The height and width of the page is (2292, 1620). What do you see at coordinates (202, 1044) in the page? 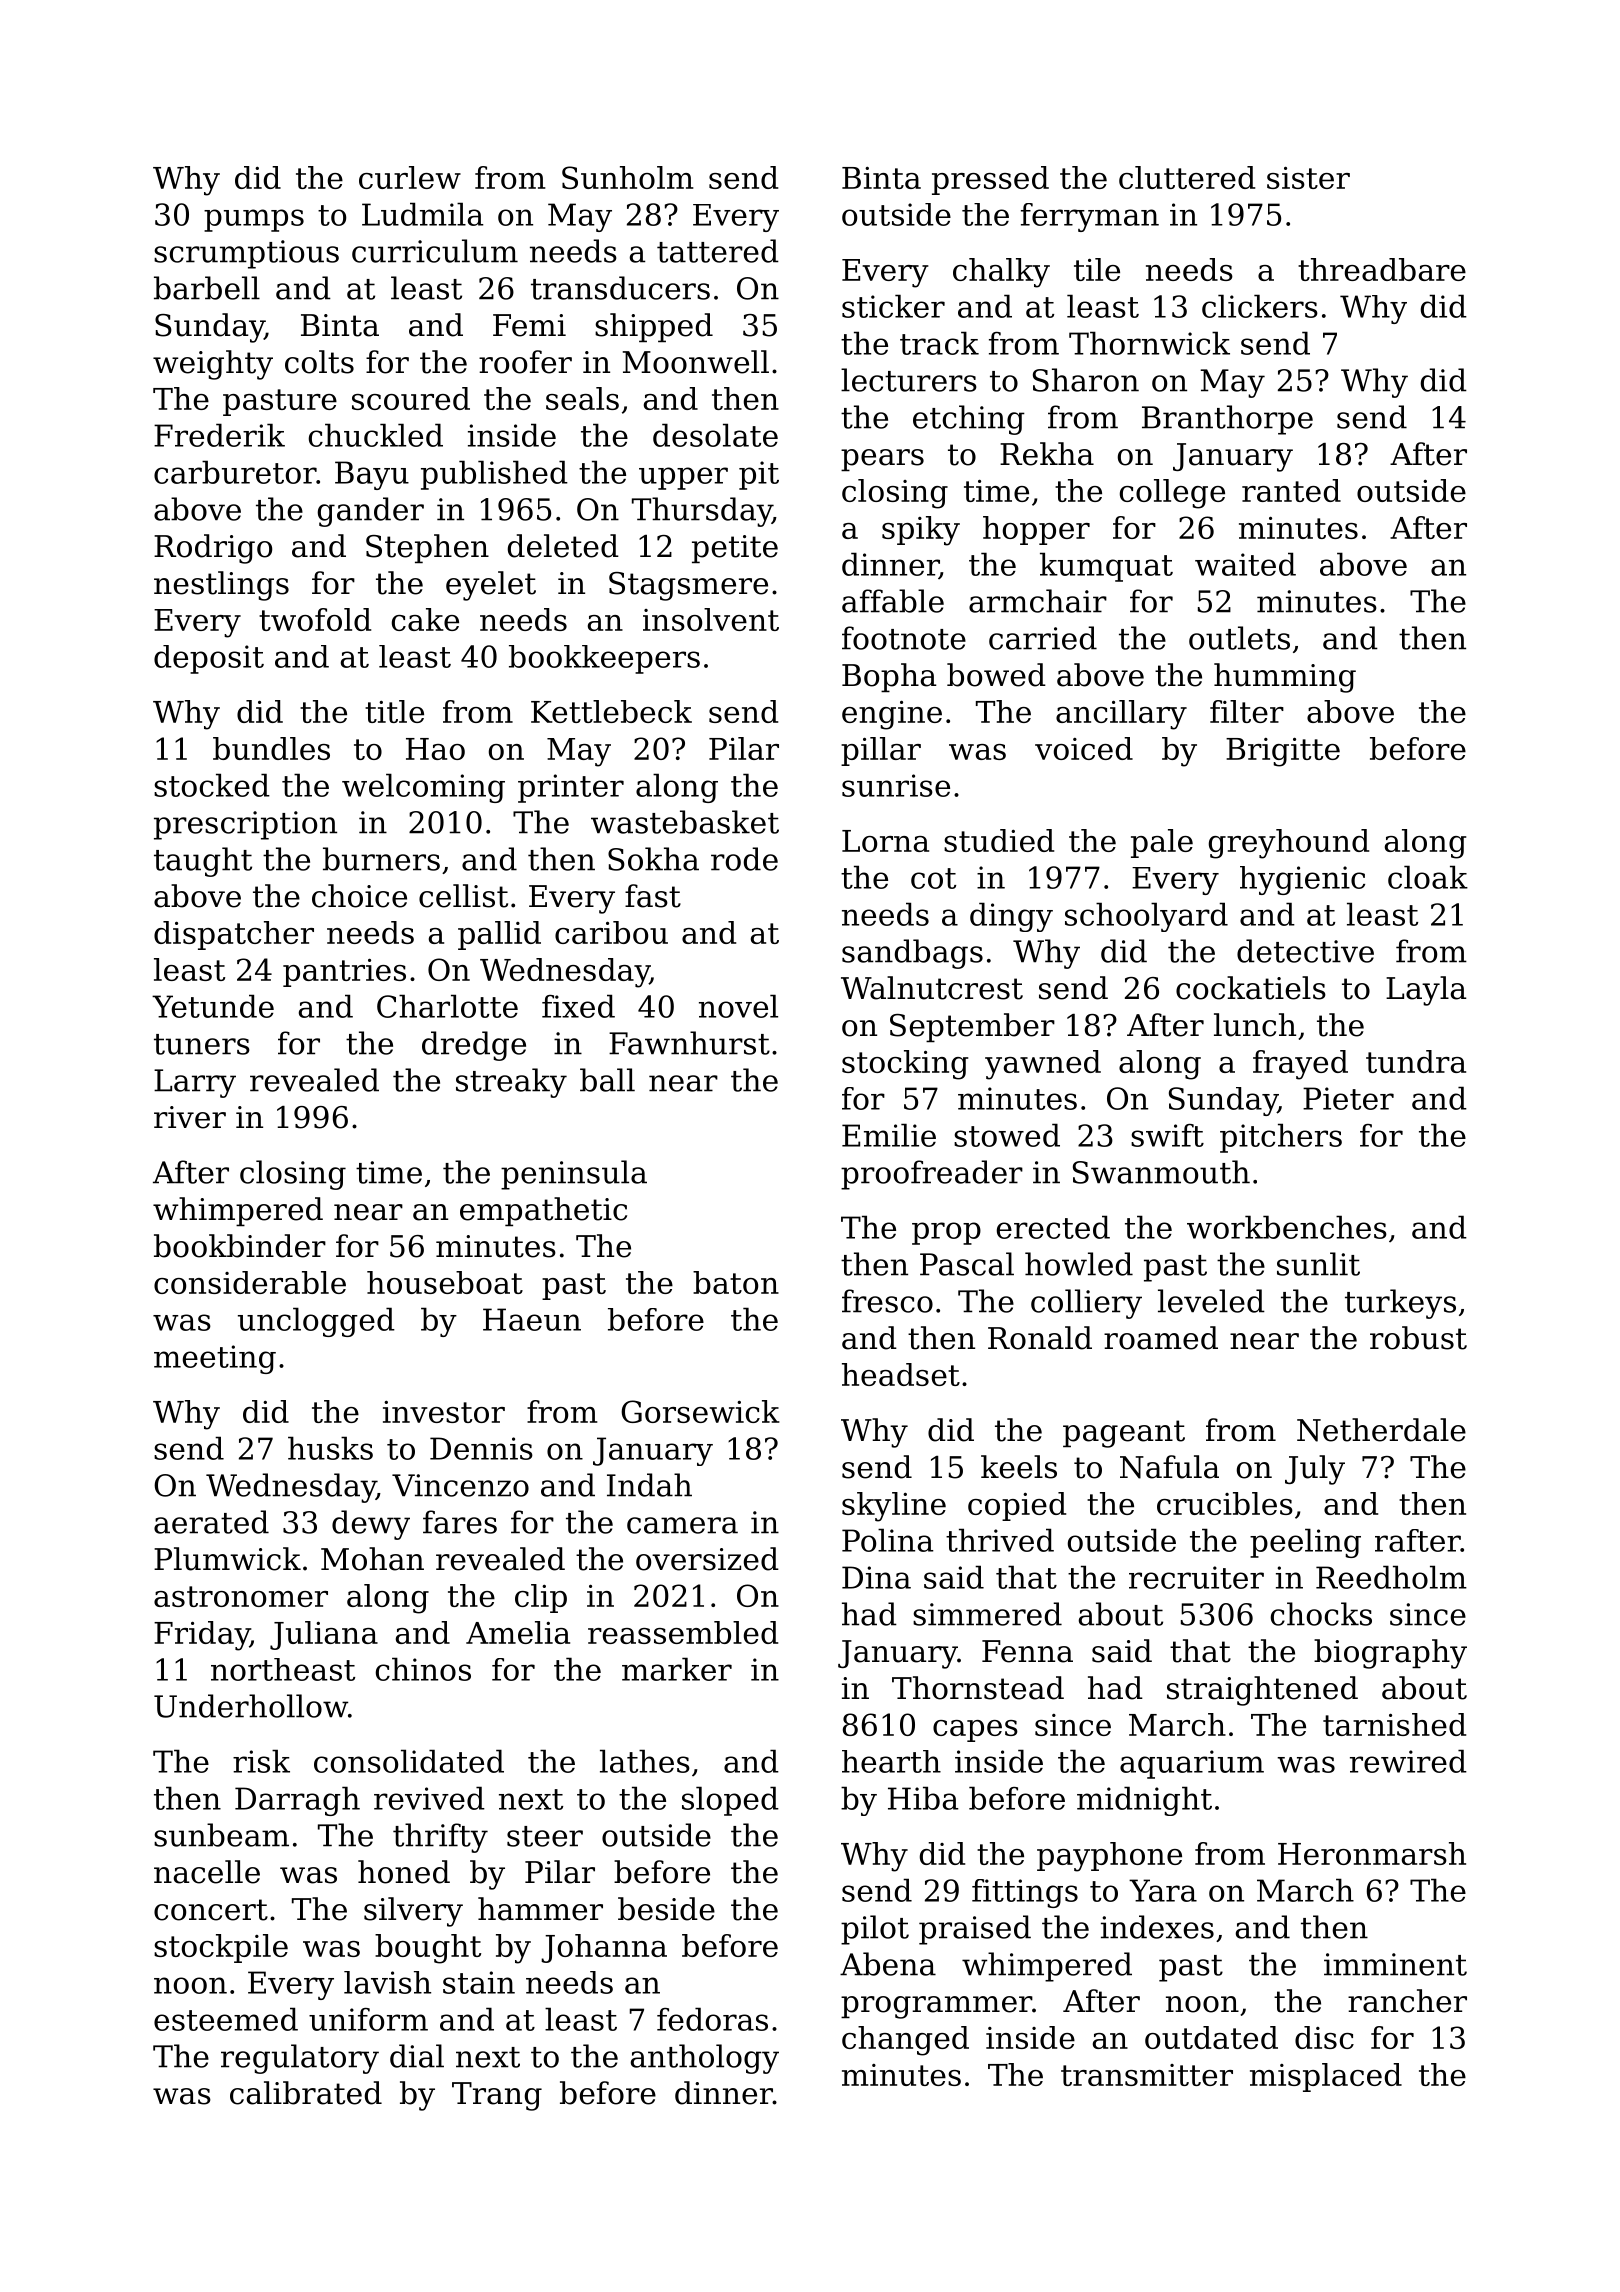
I see `tuners` at bounding box center [202, 1044].
